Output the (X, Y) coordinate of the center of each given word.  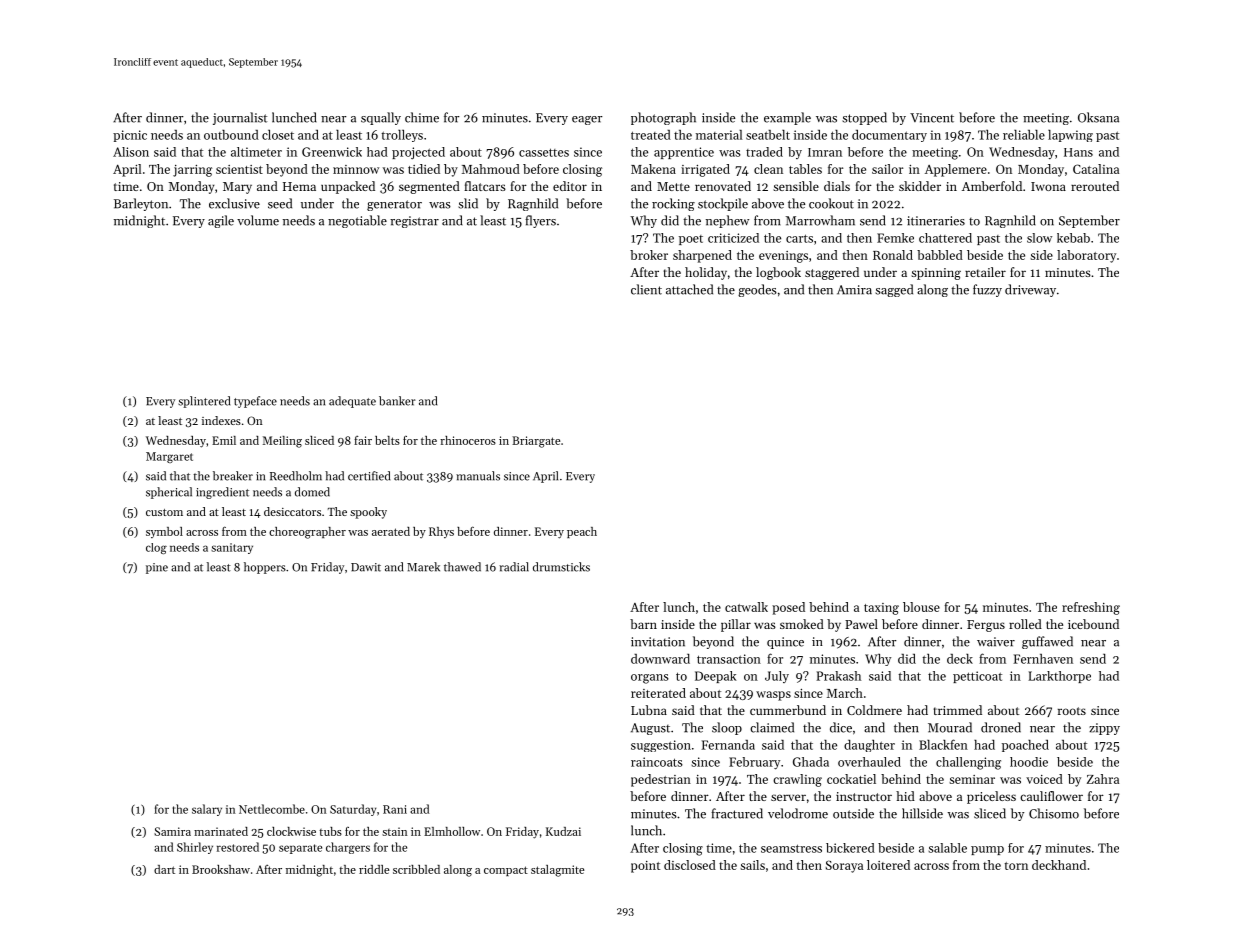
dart (164, 869)
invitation (658, 642)
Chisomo (1054, 813)
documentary (889, 136)
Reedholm (296, 476)
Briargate (536, 442)
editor (570, 186)
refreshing (1091, 608)
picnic (130, 136)
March (845, 693)
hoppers (265, 568)
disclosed (690, 865)
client (646, 289)
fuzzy (987, 290)
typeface (255, 402)
